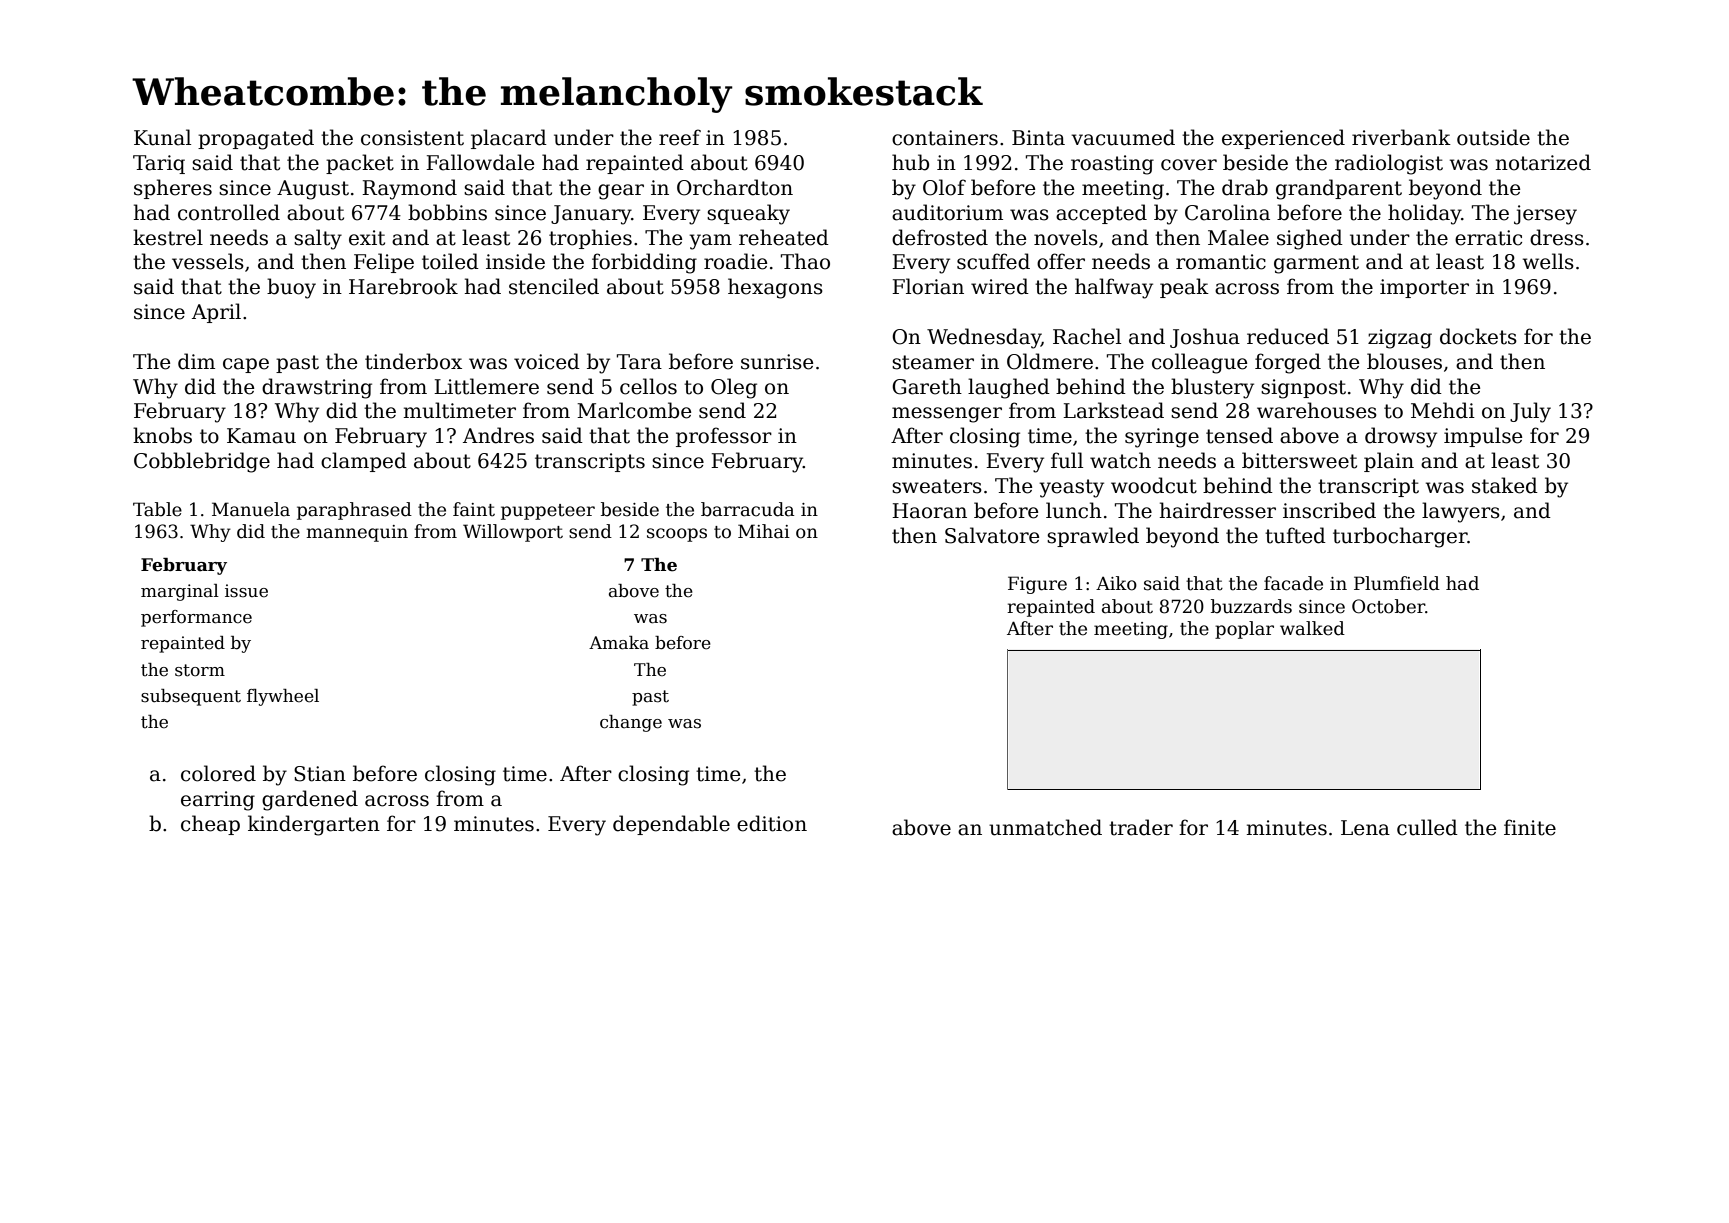 Image resolution: width=1729 pixels, height=1223 pixels. I want to click on clamped, so click(364, 462).
